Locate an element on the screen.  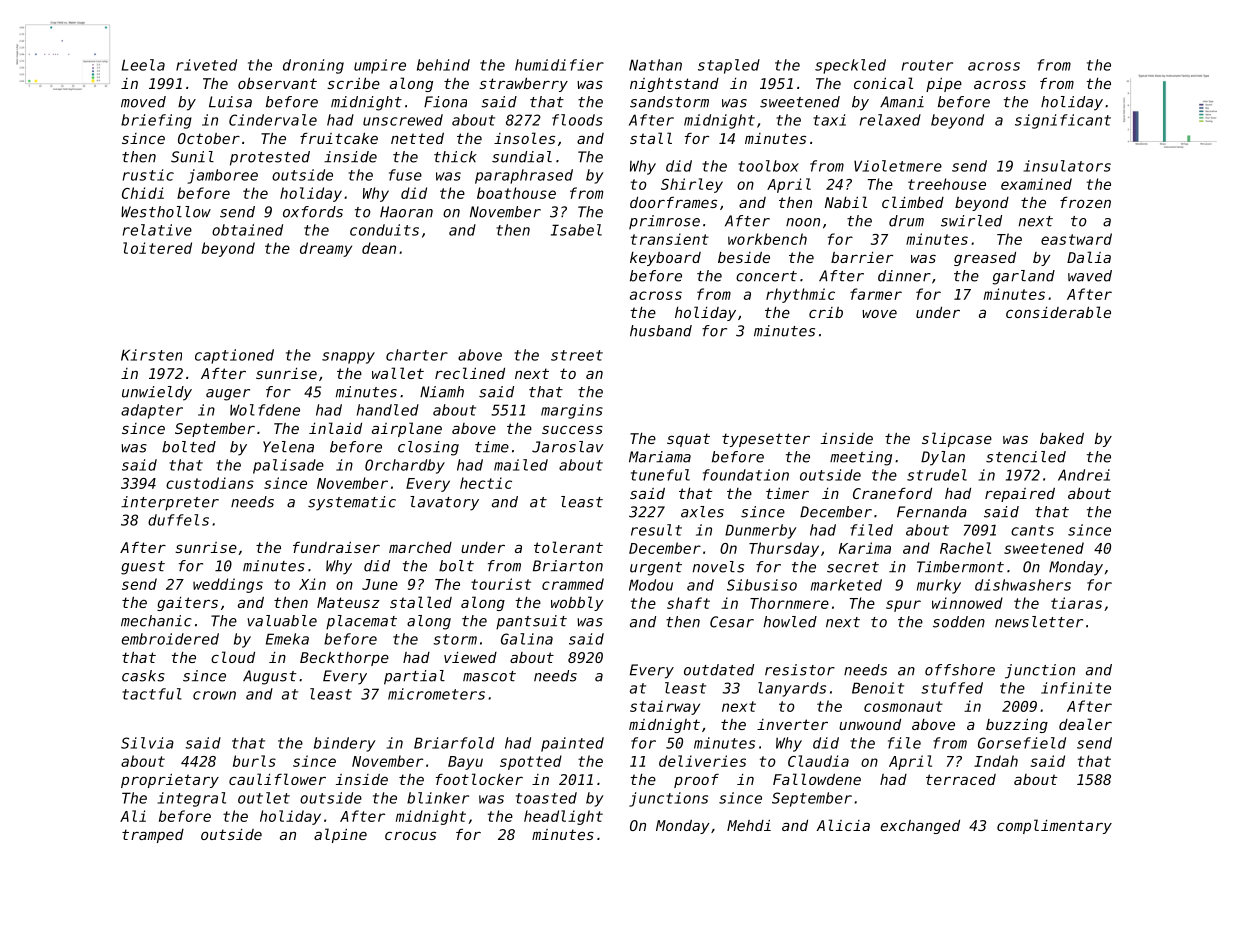
umpire is located at coordinates (380, 66).
